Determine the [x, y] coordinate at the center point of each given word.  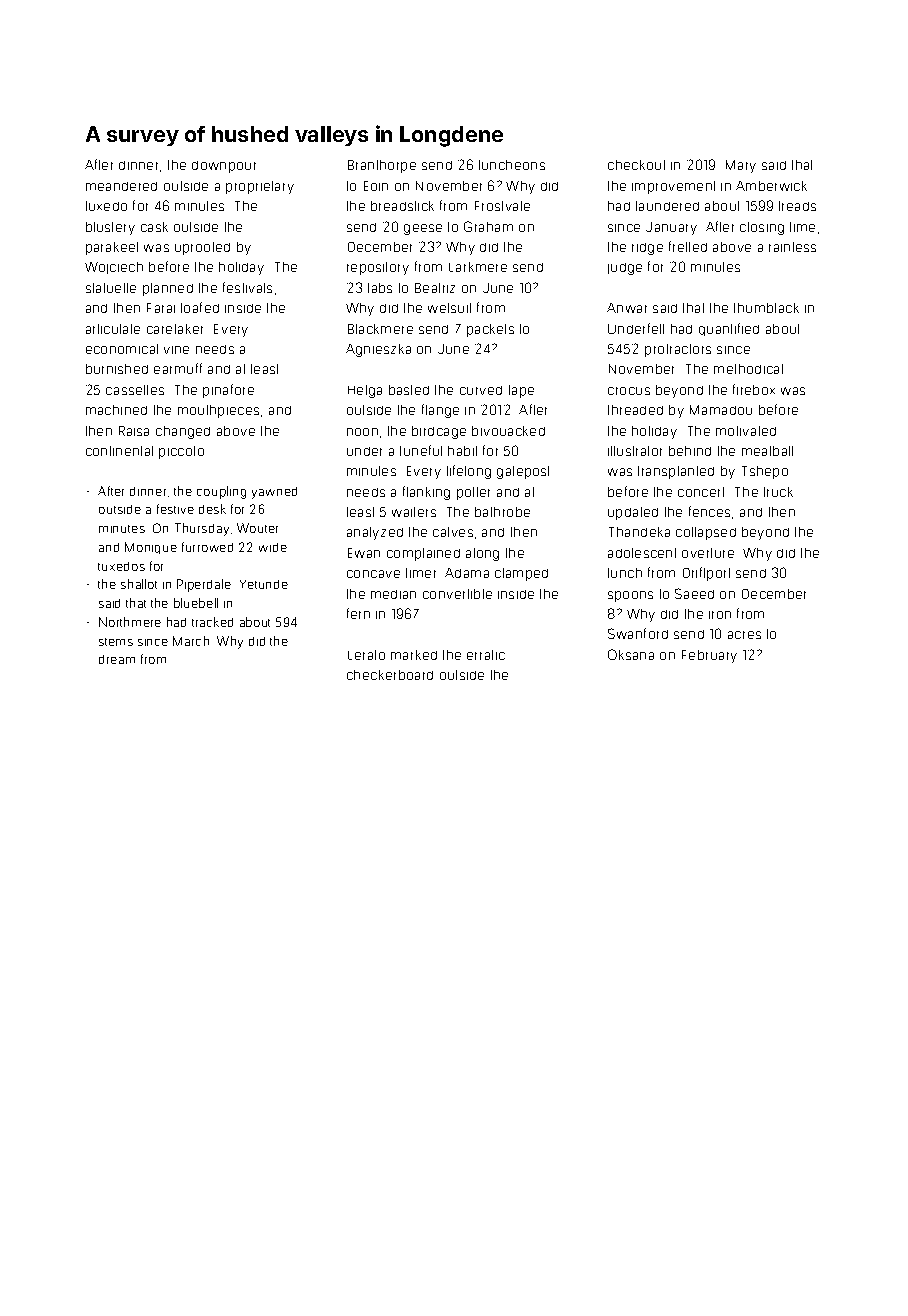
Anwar [627, 308]
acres [744, 635]
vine [176, 350]
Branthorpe [382, 166]
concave [373, 574]
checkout [636, 165]
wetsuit [449, 308]
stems [116, 642]
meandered [121, 186]
